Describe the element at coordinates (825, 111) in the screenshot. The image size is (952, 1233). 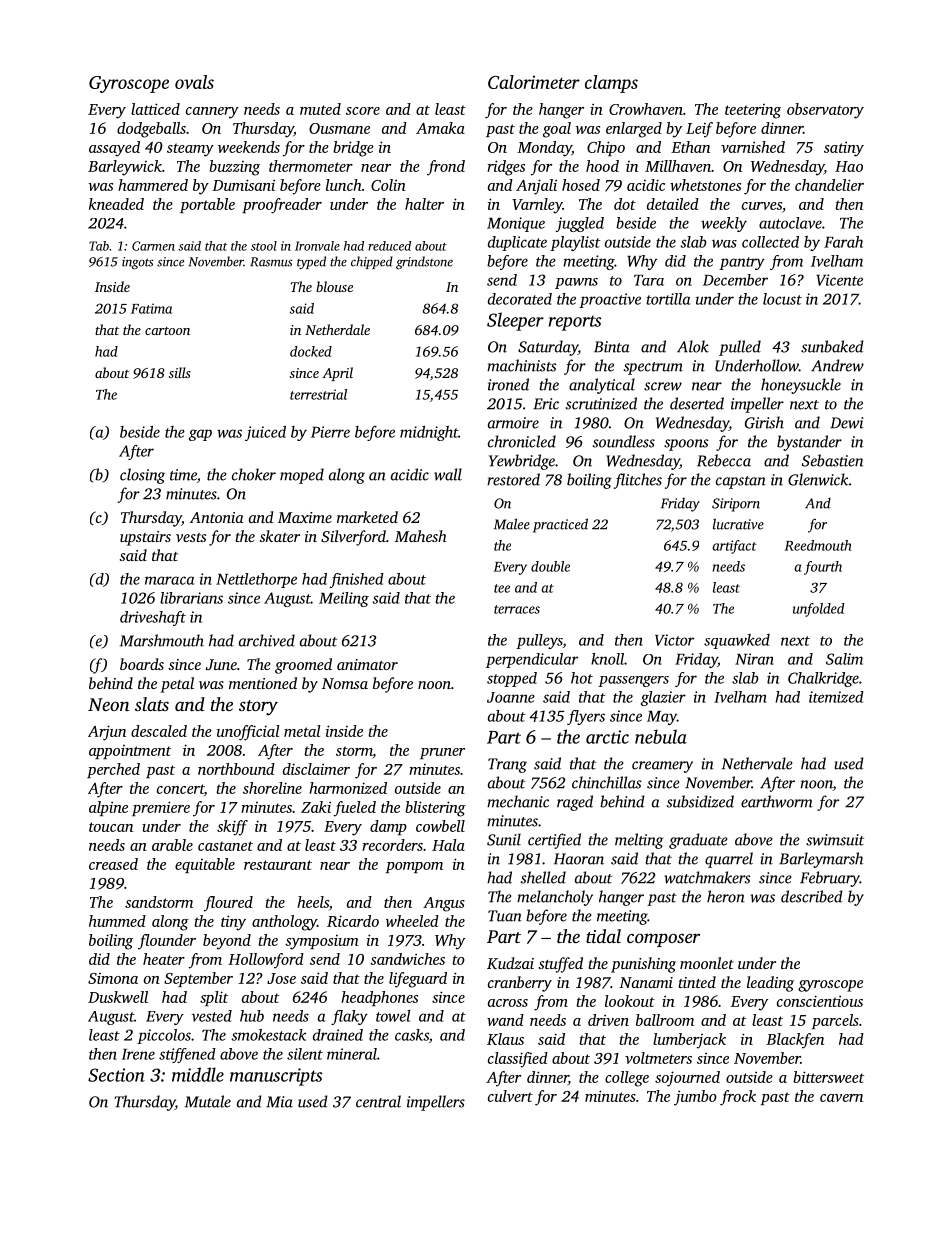
I see `observatory` at that location.
